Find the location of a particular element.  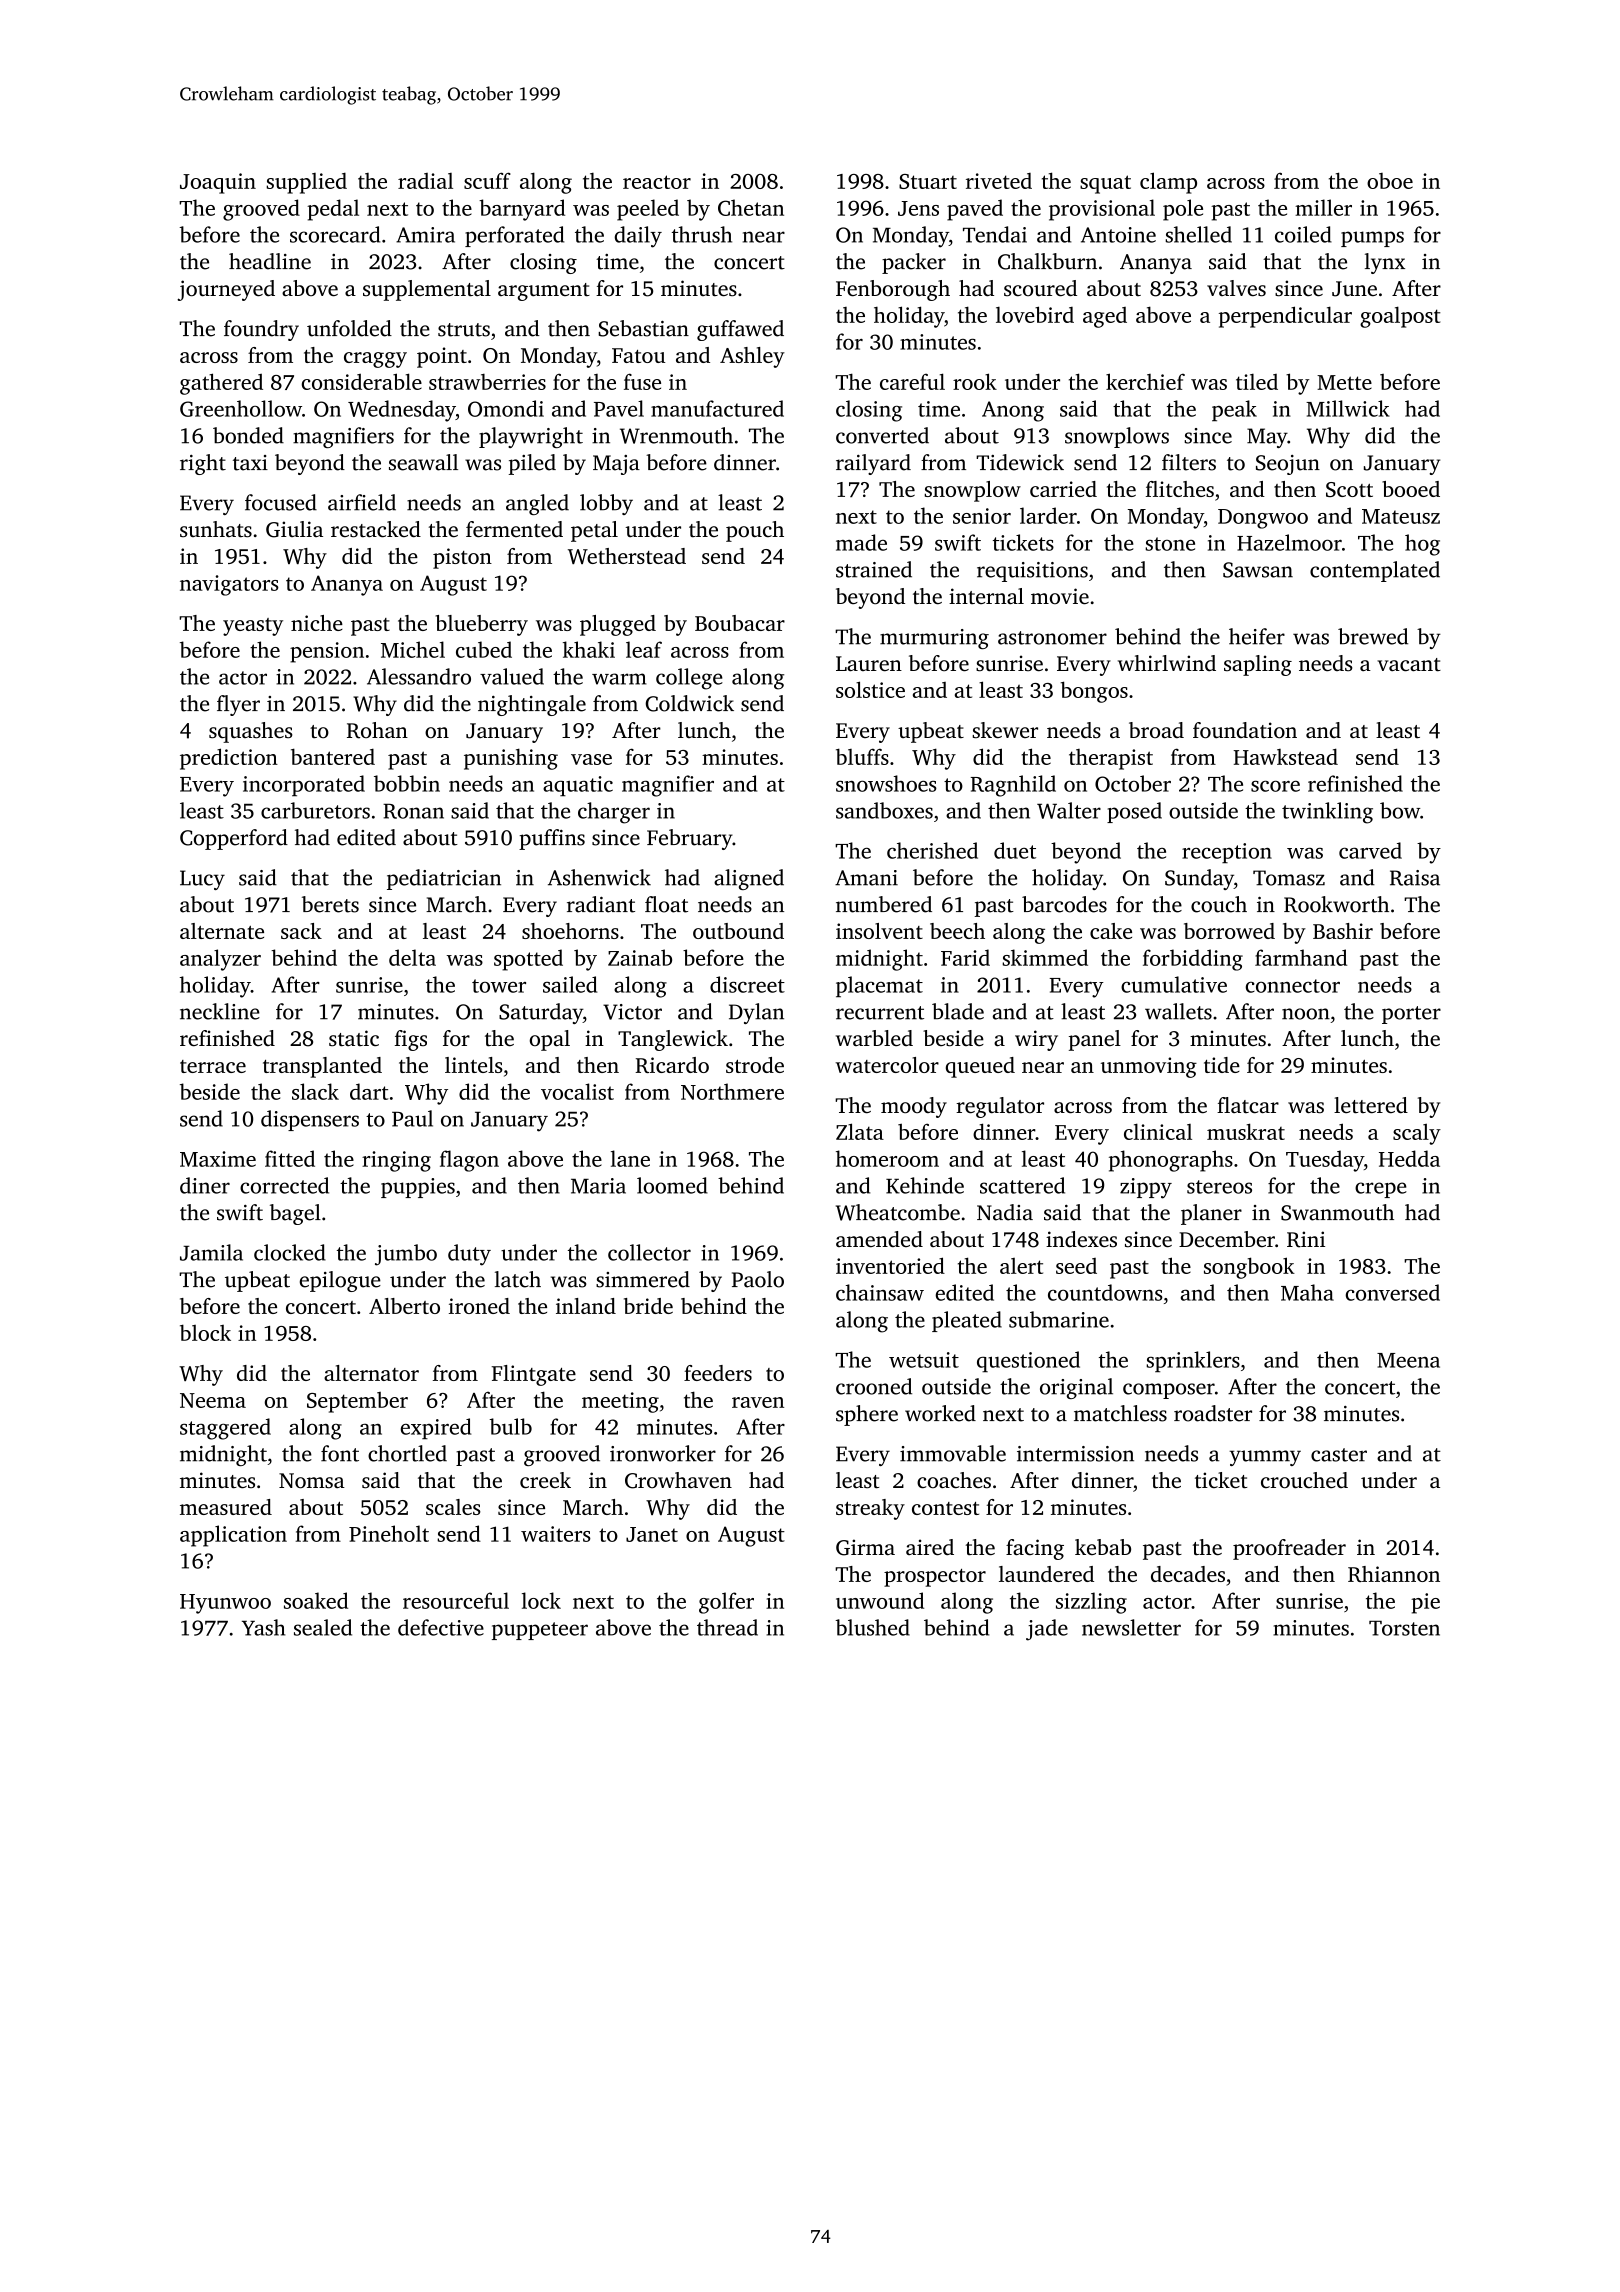

Amani is located at coordinates (866, 878).
